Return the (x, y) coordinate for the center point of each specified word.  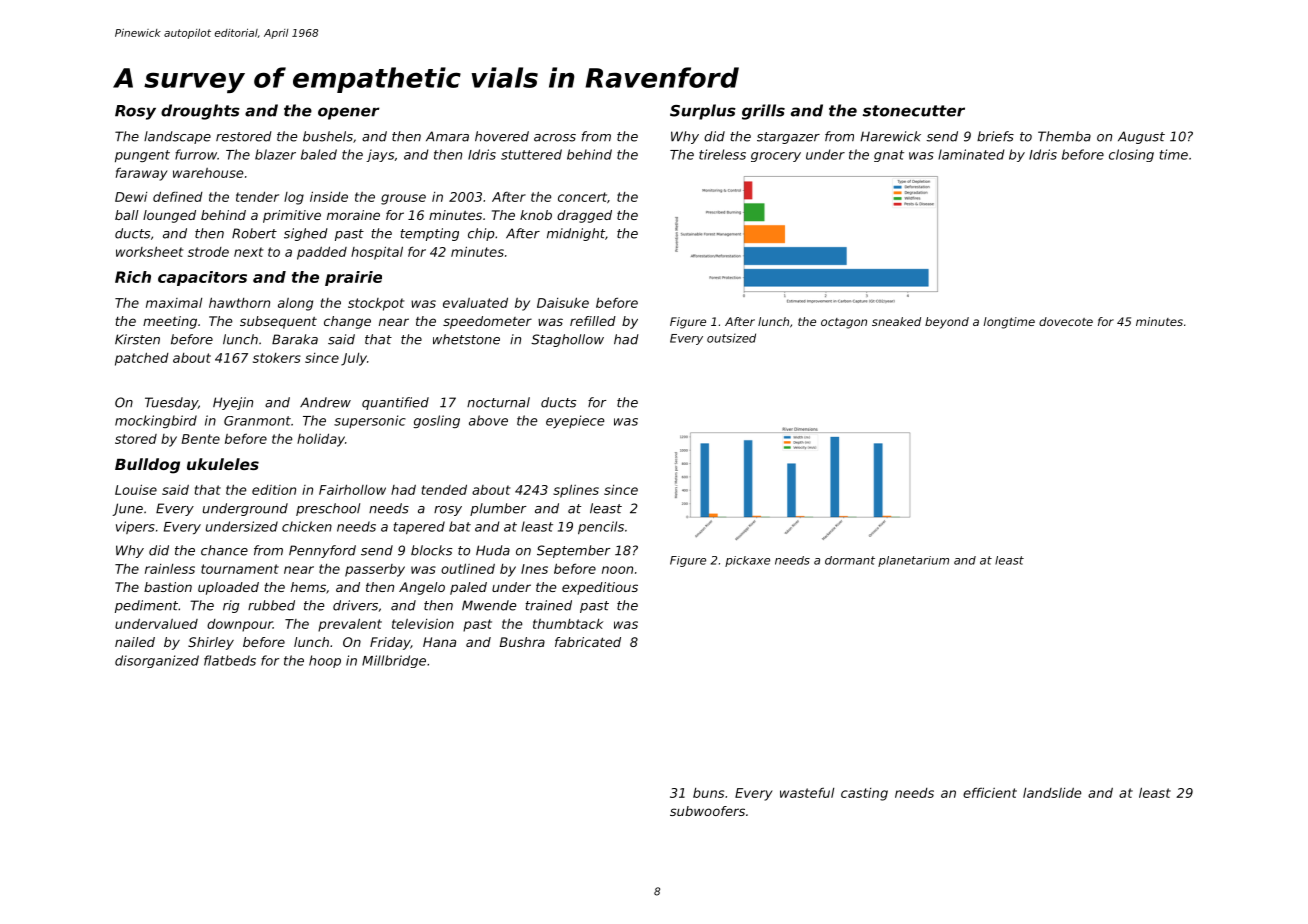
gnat (889, 156)
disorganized (157, 661)
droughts (200, 112)
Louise (136, 489)
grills (763, 112)
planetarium (913, 561)
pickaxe (747, 561)
